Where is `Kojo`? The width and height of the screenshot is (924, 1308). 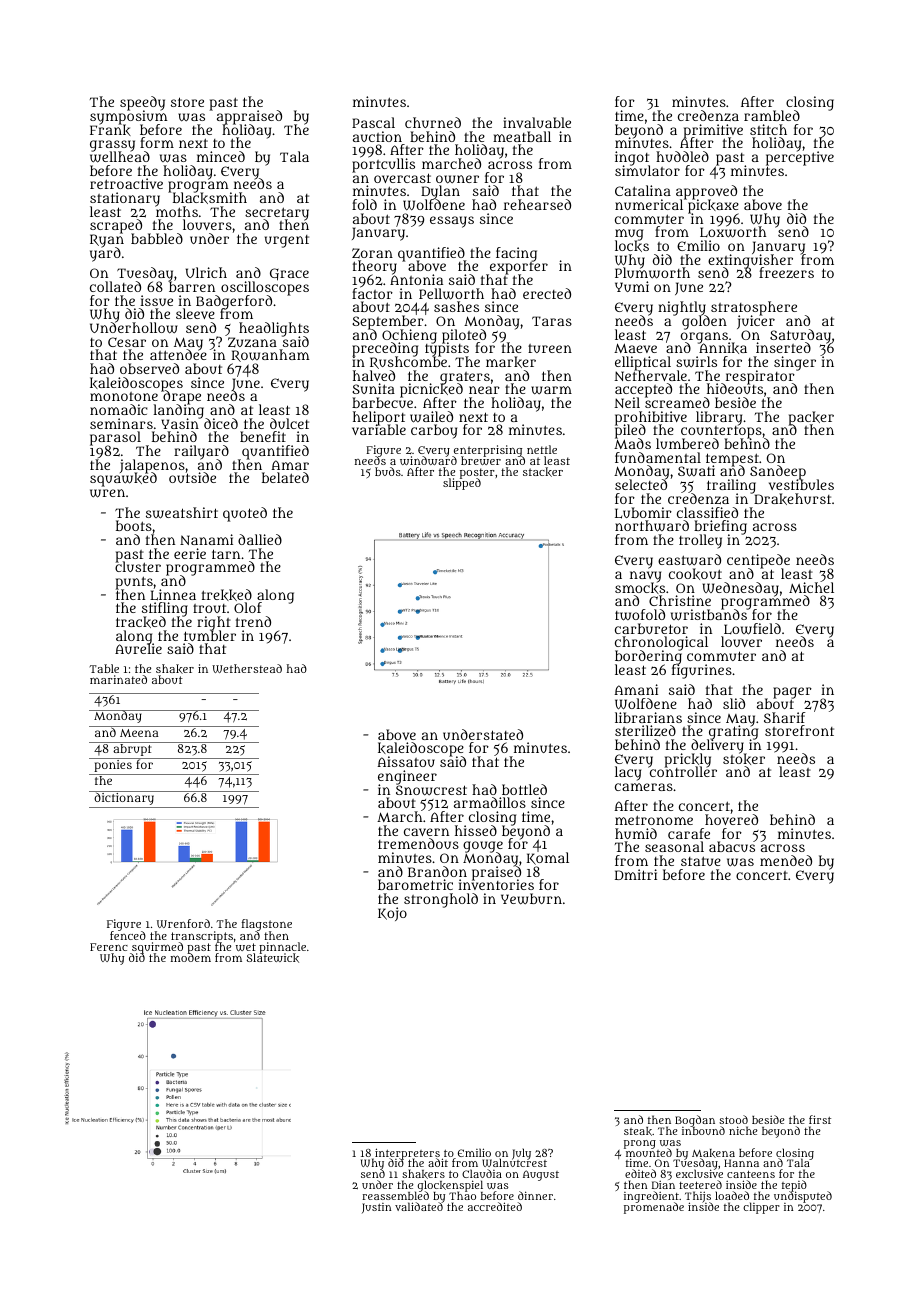
Kojo is located at coordinates (392, 914).
